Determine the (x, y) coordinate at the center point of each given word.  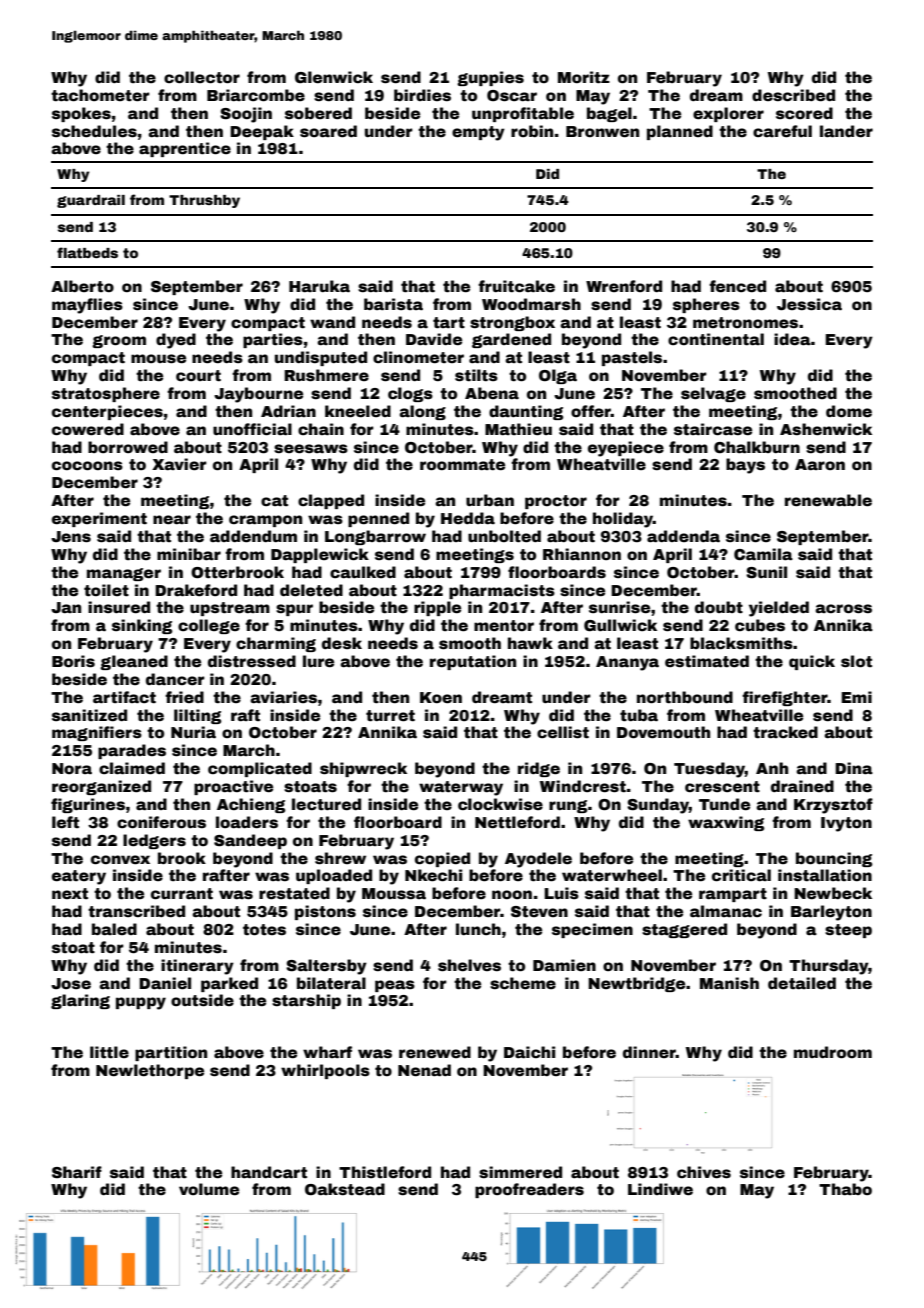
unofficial (252, 429)
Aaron (820, 465)
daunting (526, 412)
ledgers (154, 841)
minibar (189, 554)
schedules (94, 131)
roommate (462, 465)
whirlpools (325, 1071)
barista (393, 304)
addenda (683, 536)
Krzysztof (833, 806)
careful (782, 131)
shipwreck (363, 769)
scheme (523, 983)
